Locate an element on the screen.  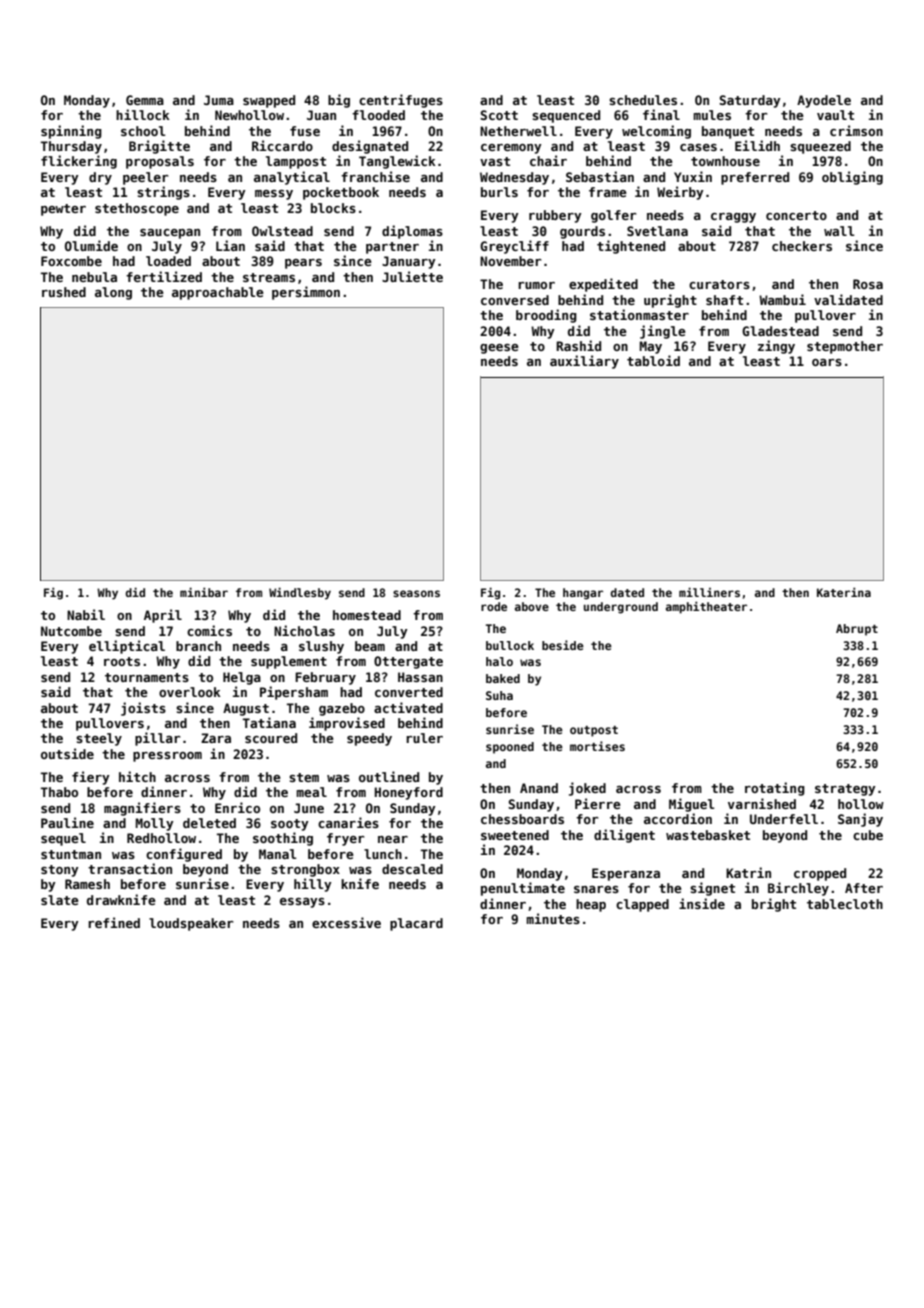
centrifuges is located at coordinates (401, 101).
